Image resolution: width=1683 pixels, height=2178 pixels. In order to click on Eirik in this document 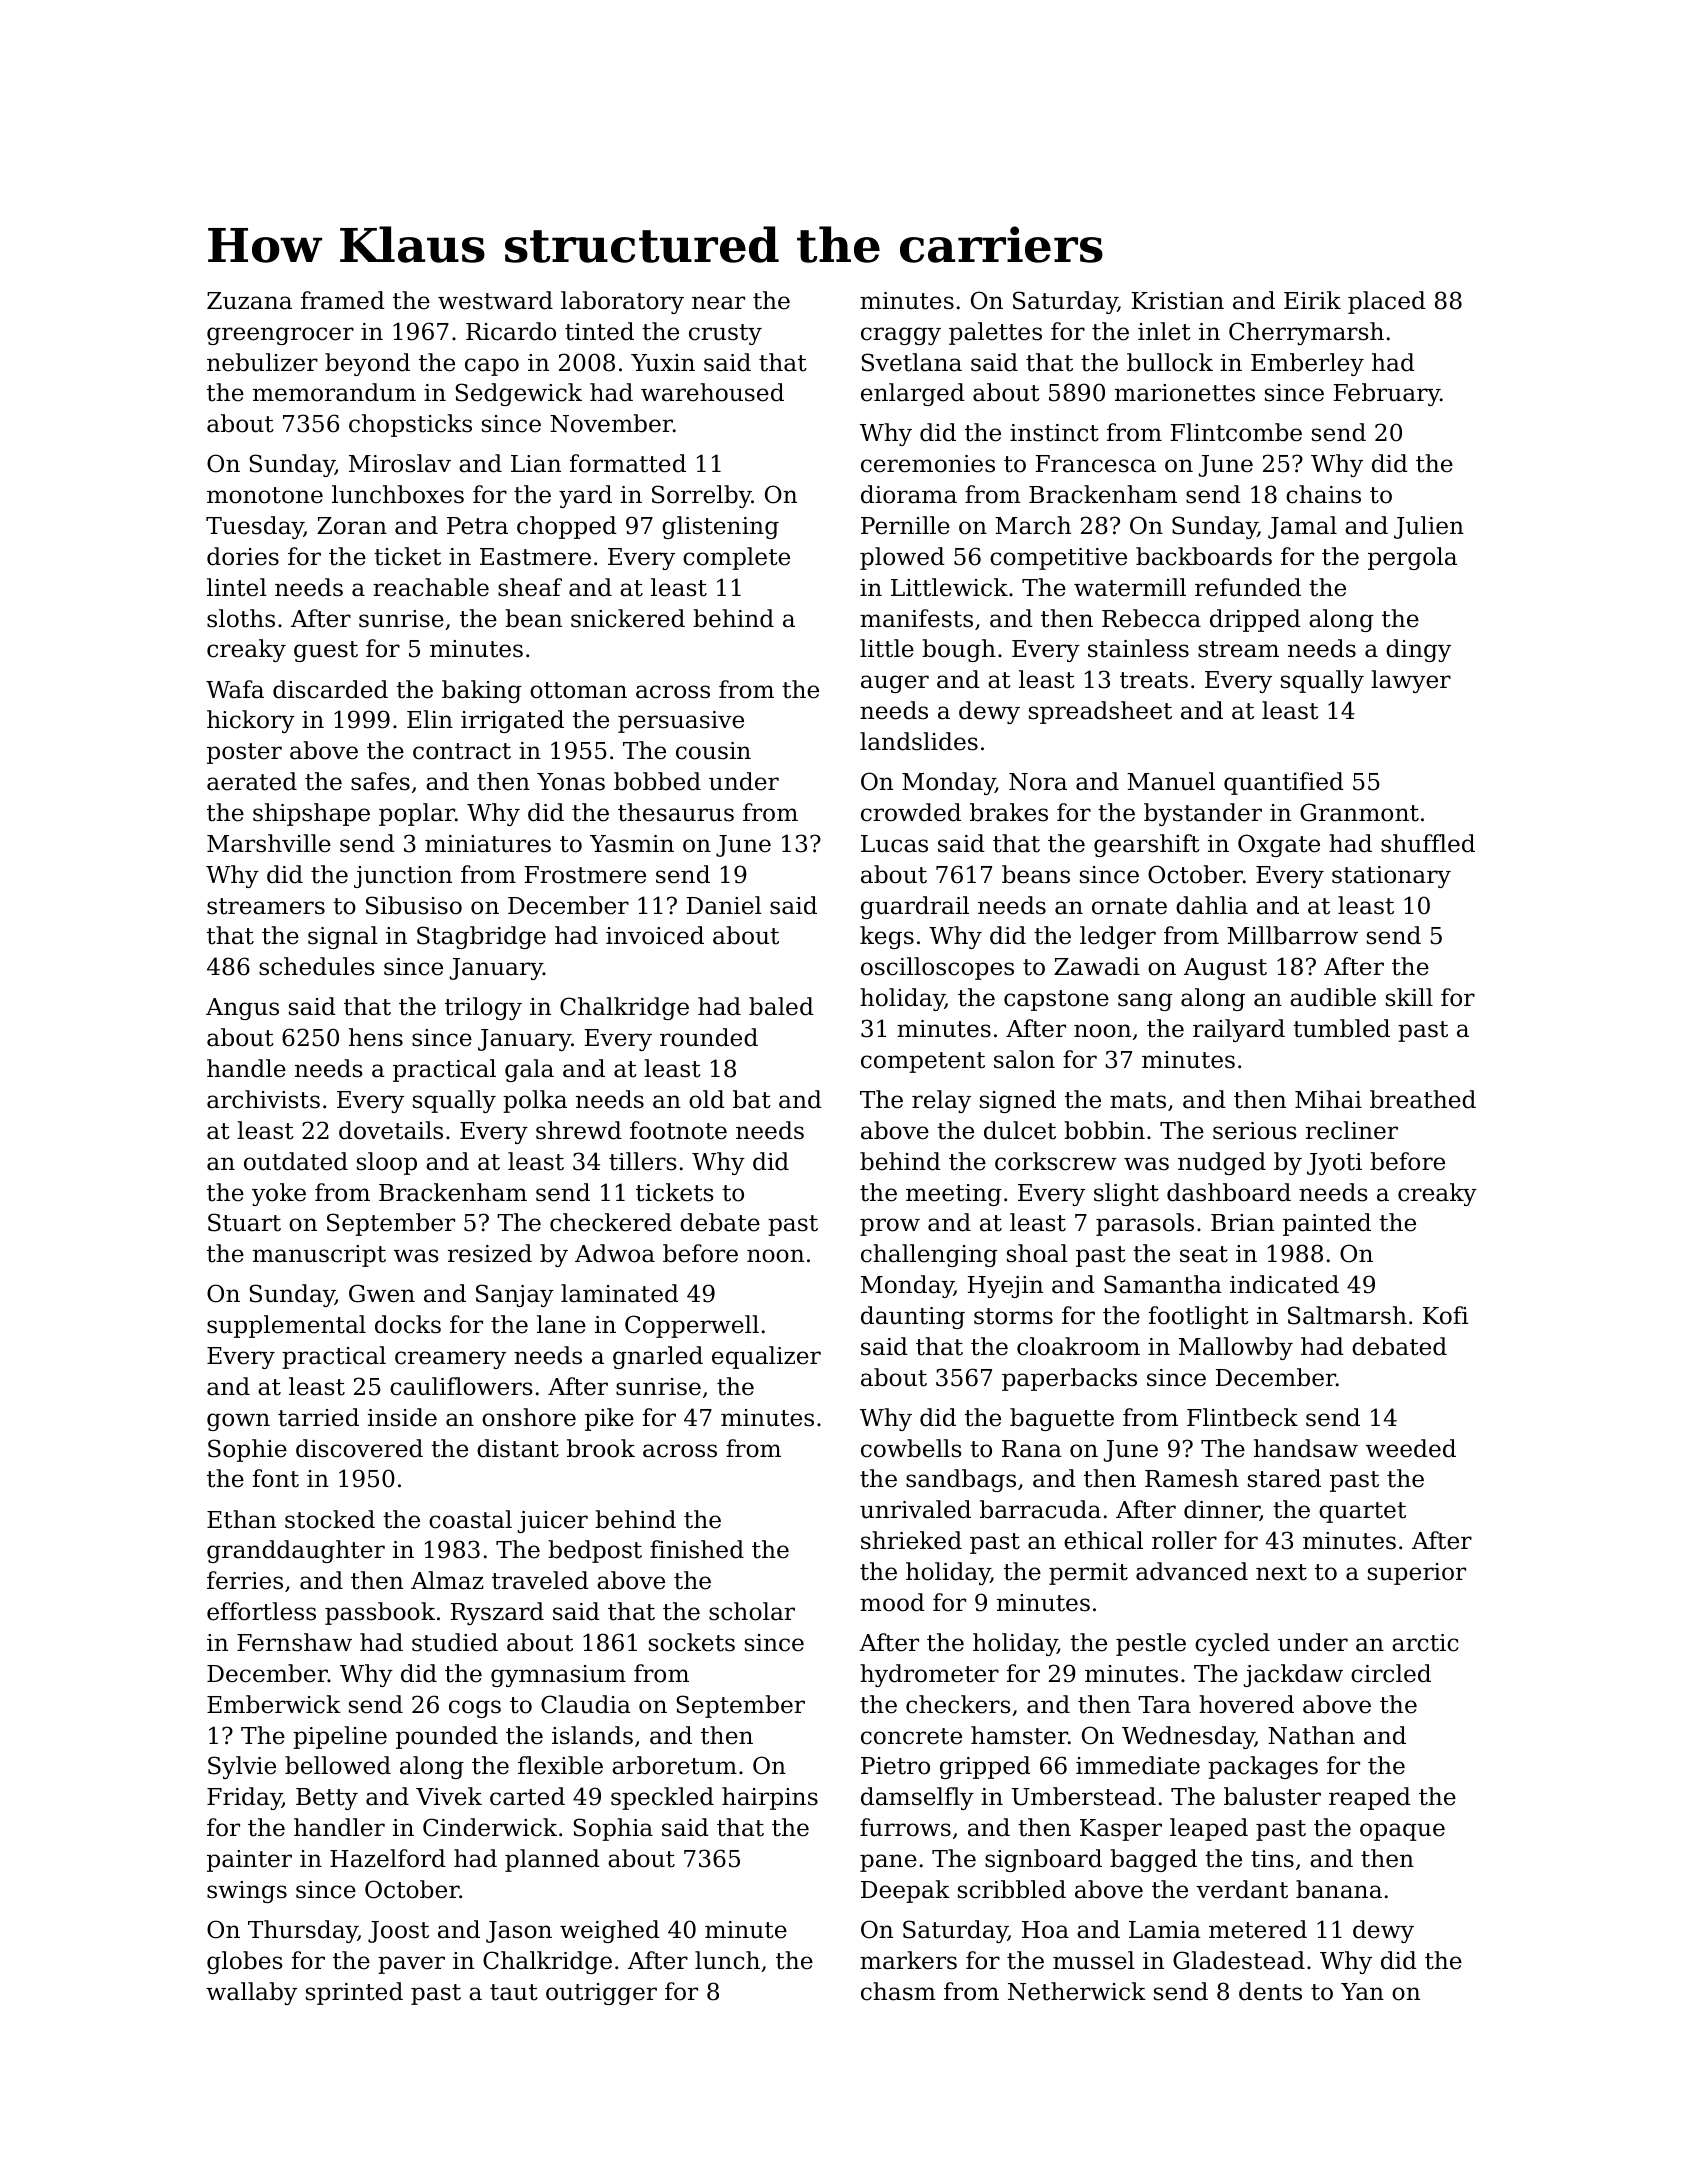, I will do `click(1312, 300)`.
